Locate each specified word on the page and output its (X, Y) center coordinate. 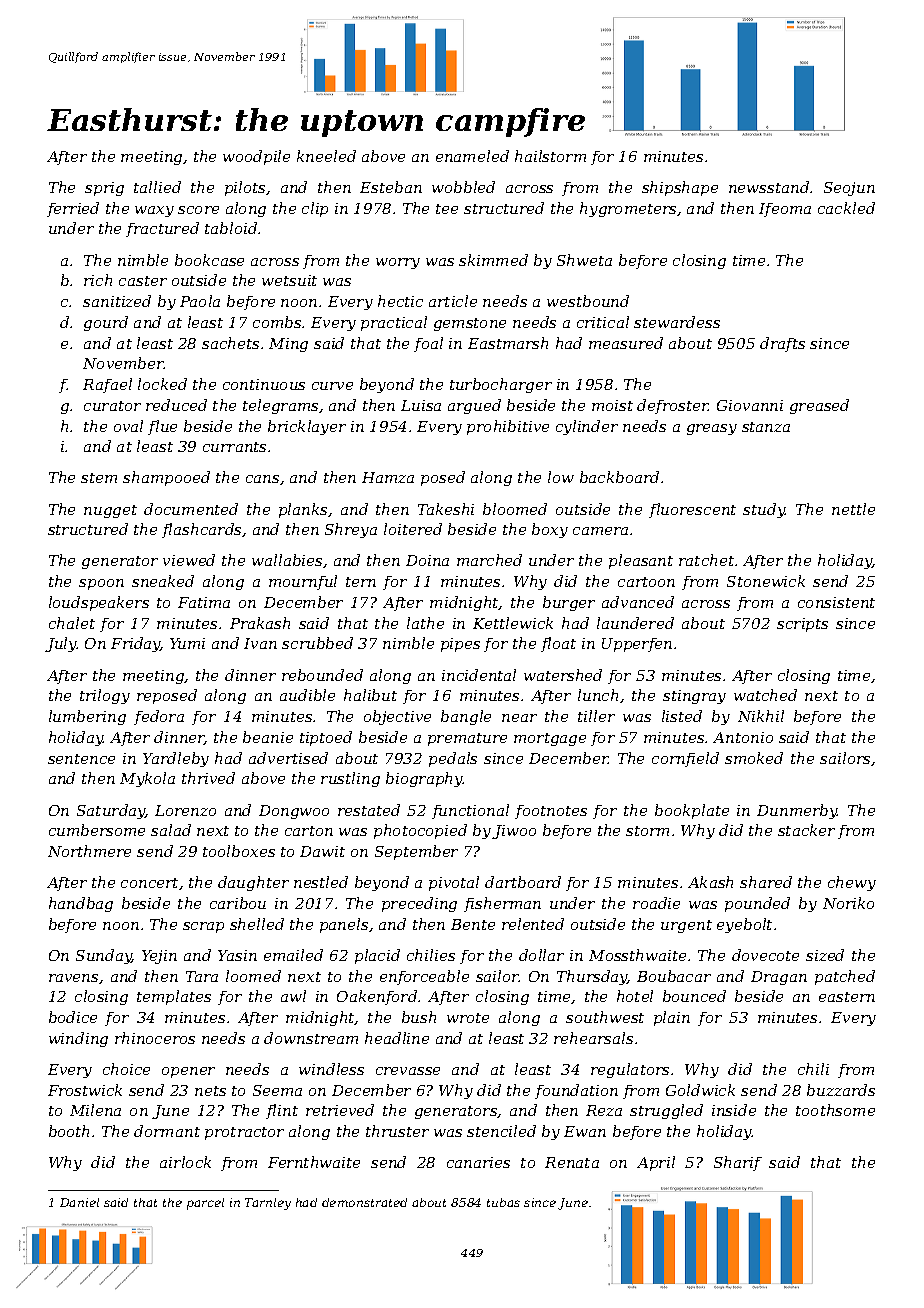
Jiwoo (514, 832)
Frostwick (85, 1090)
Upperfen (637, 645)
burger (569, 603)
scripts (802, 625)
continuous (264, 384)
